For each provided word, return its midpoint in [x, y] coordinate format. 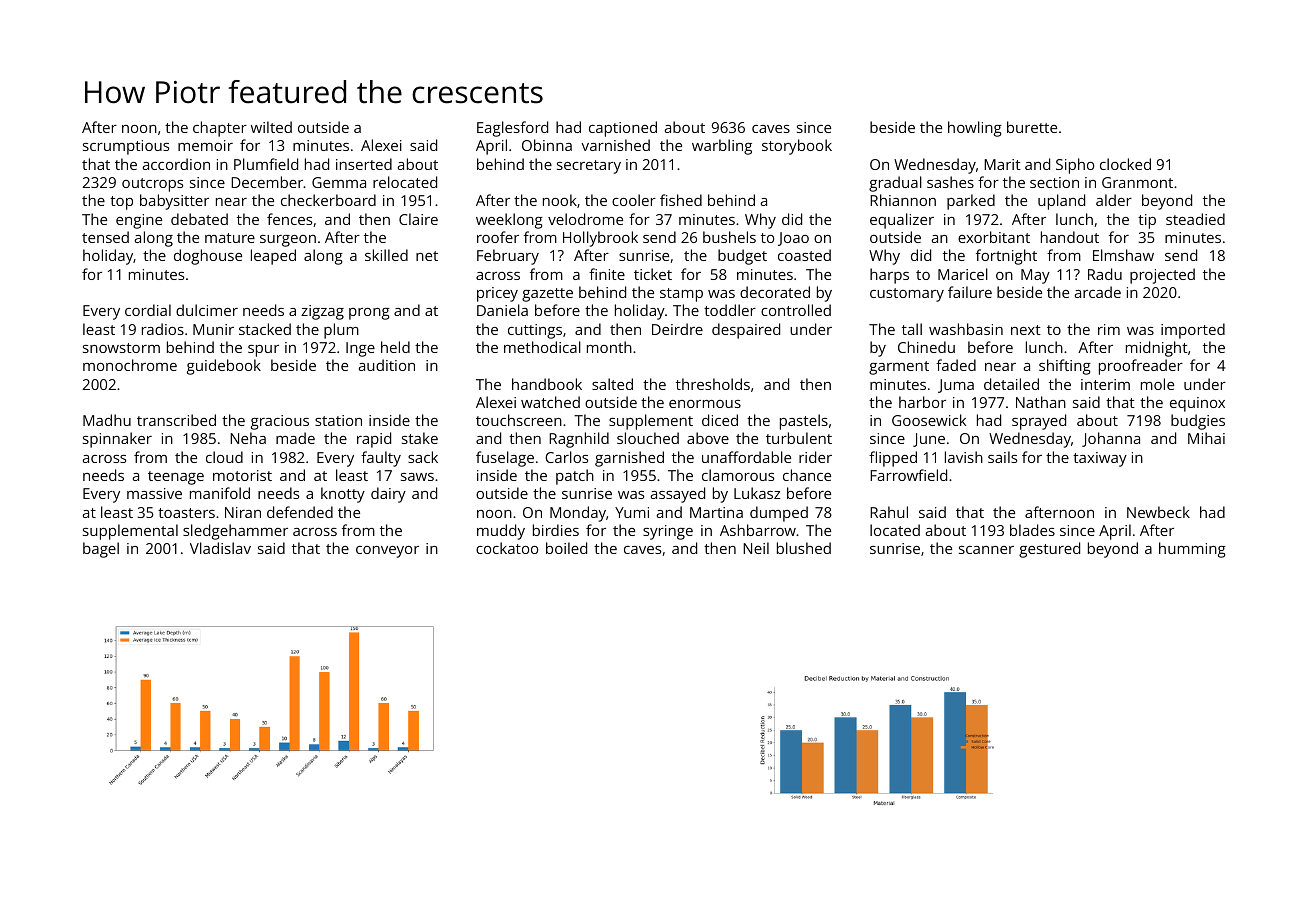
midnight [1157, 349]
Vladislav [220, 548]
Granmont [1137, 182]
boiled [566, 548]
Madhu [107, 420]
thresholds [713, 384]
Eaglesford [512, 129]
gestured [1049, 550]
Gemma [339, 182]
